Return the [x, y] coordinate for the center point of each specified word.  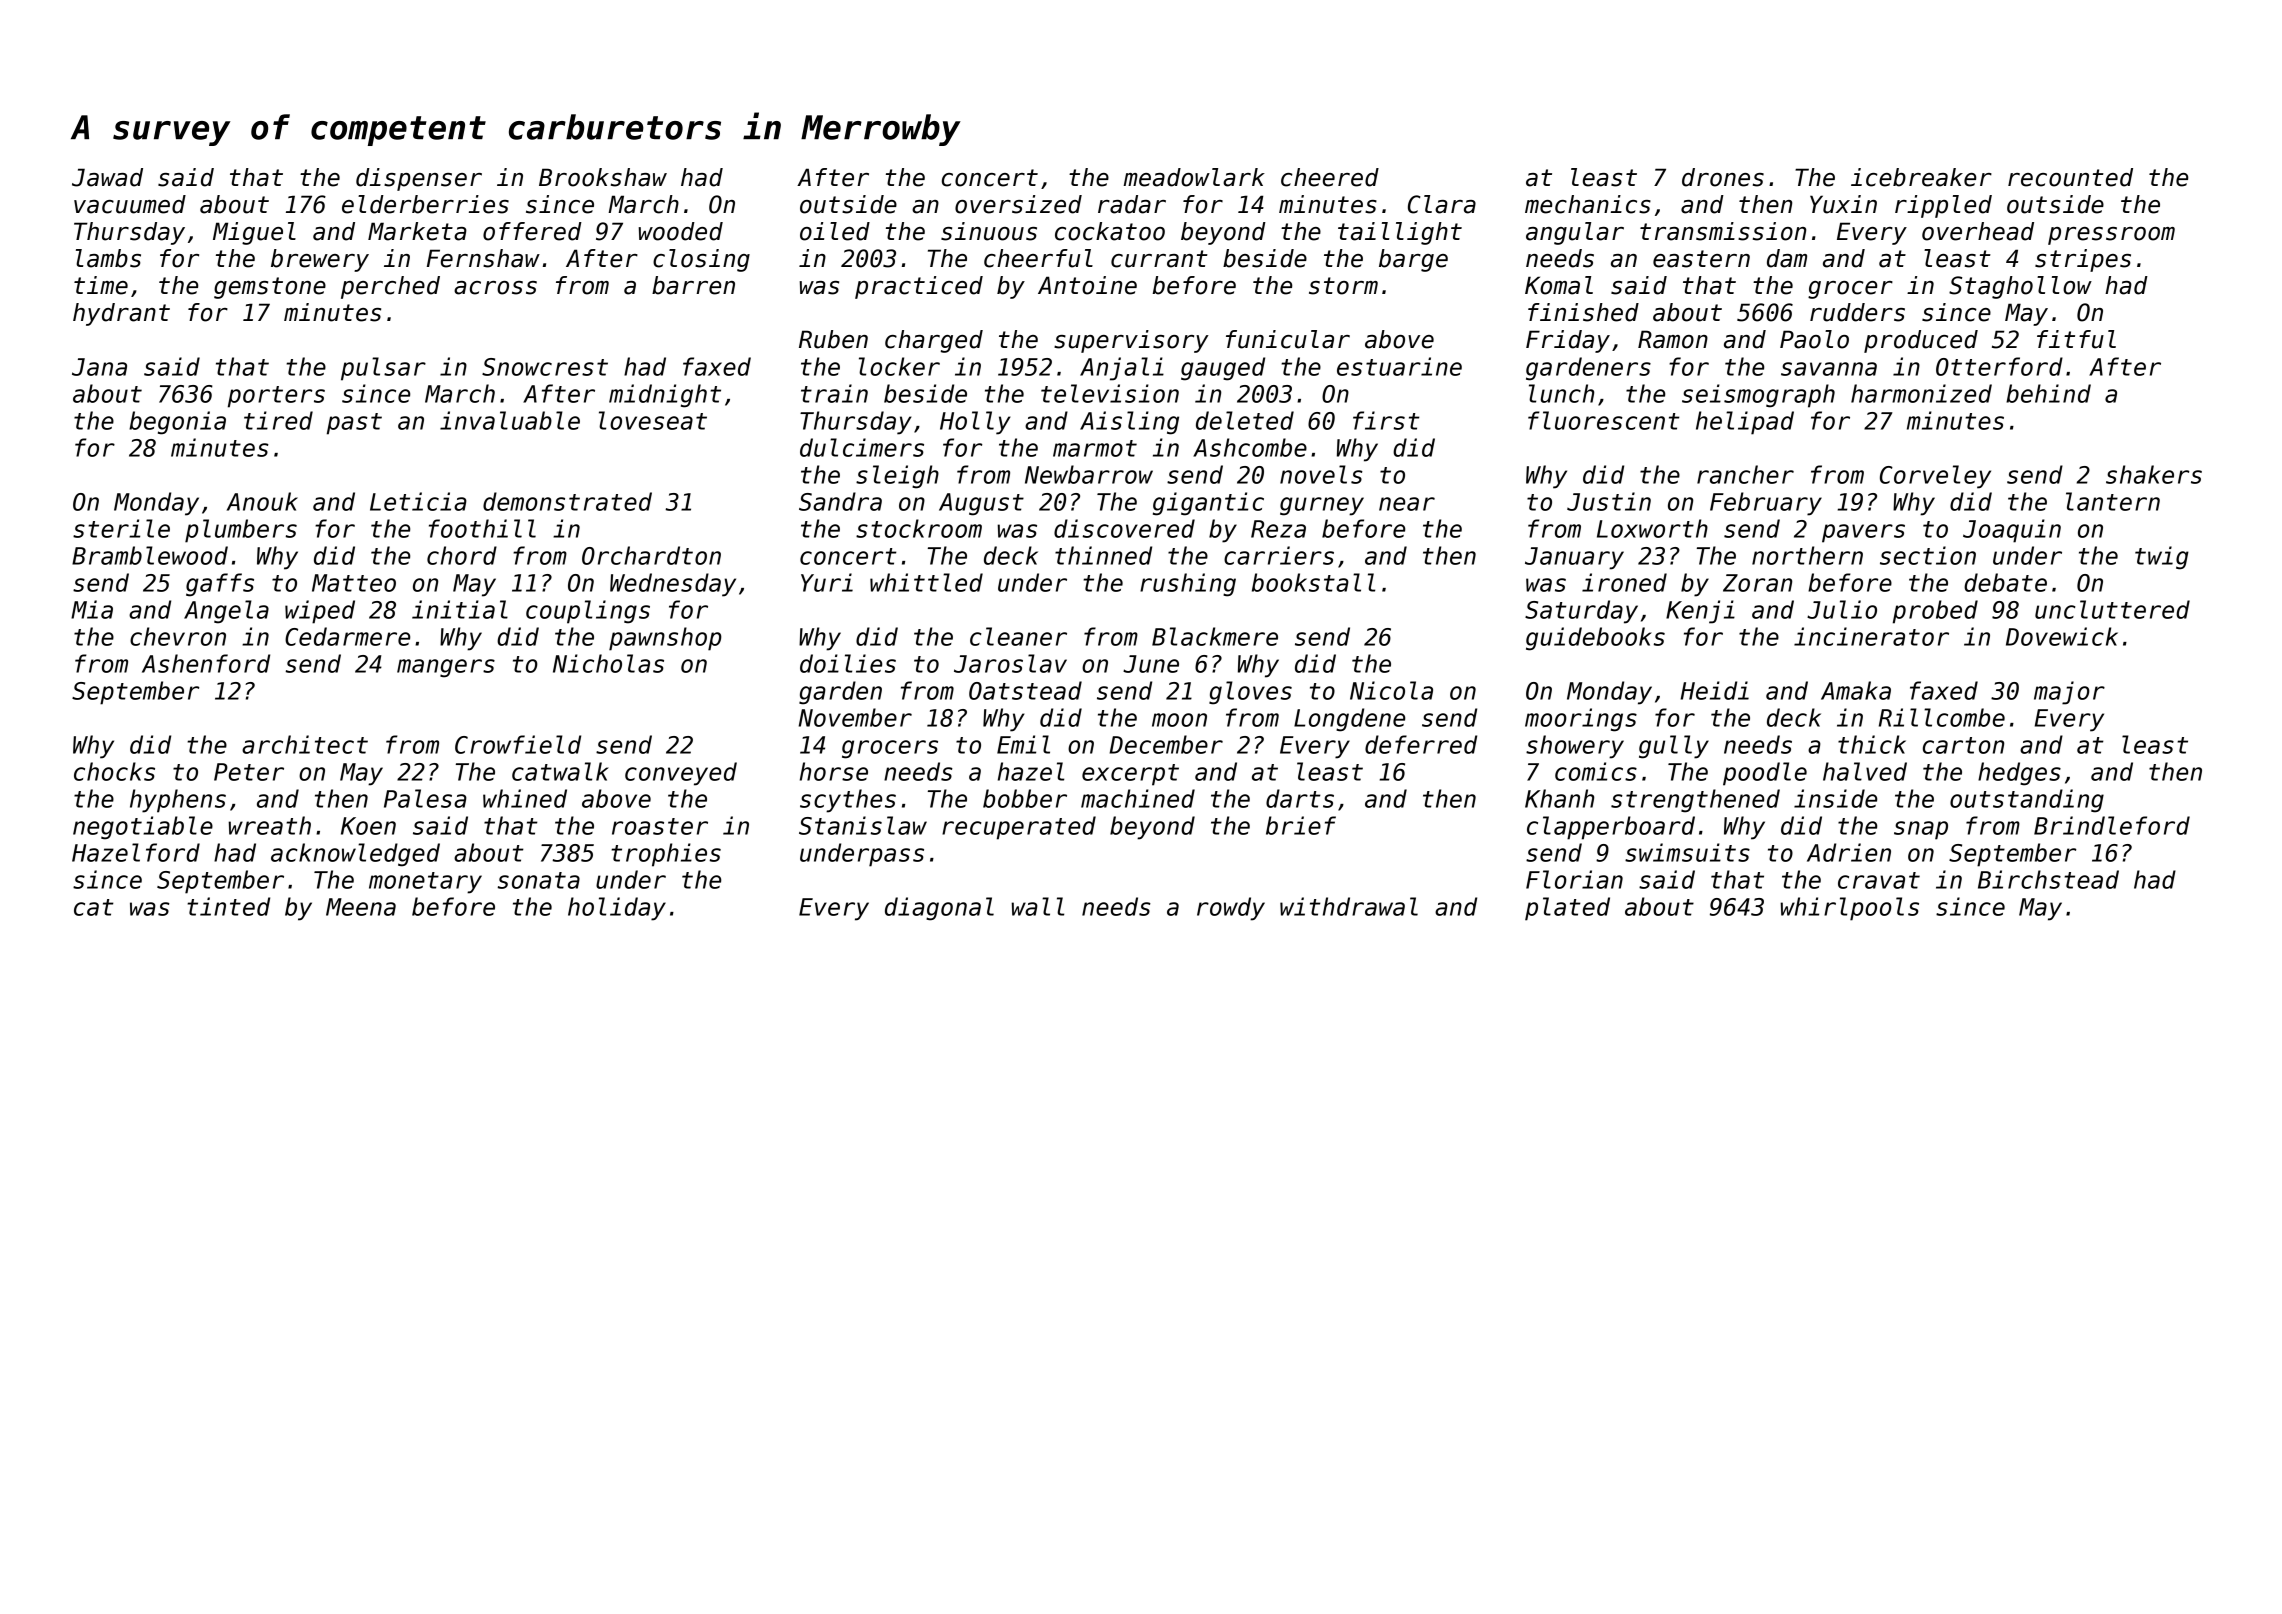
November [855, 717]
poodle [1765, 774]
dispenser [419, 179]
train [834, 393]
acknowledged [355, 855]
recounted [2070, 177]
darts [1300, 798]
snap [1921, 830]
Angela [226, 612]
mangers [446, 668]
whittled [926, 582]
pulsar [383, 369]
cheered [1330, 177]
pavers [1863, 533]
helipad [1745, 423]
